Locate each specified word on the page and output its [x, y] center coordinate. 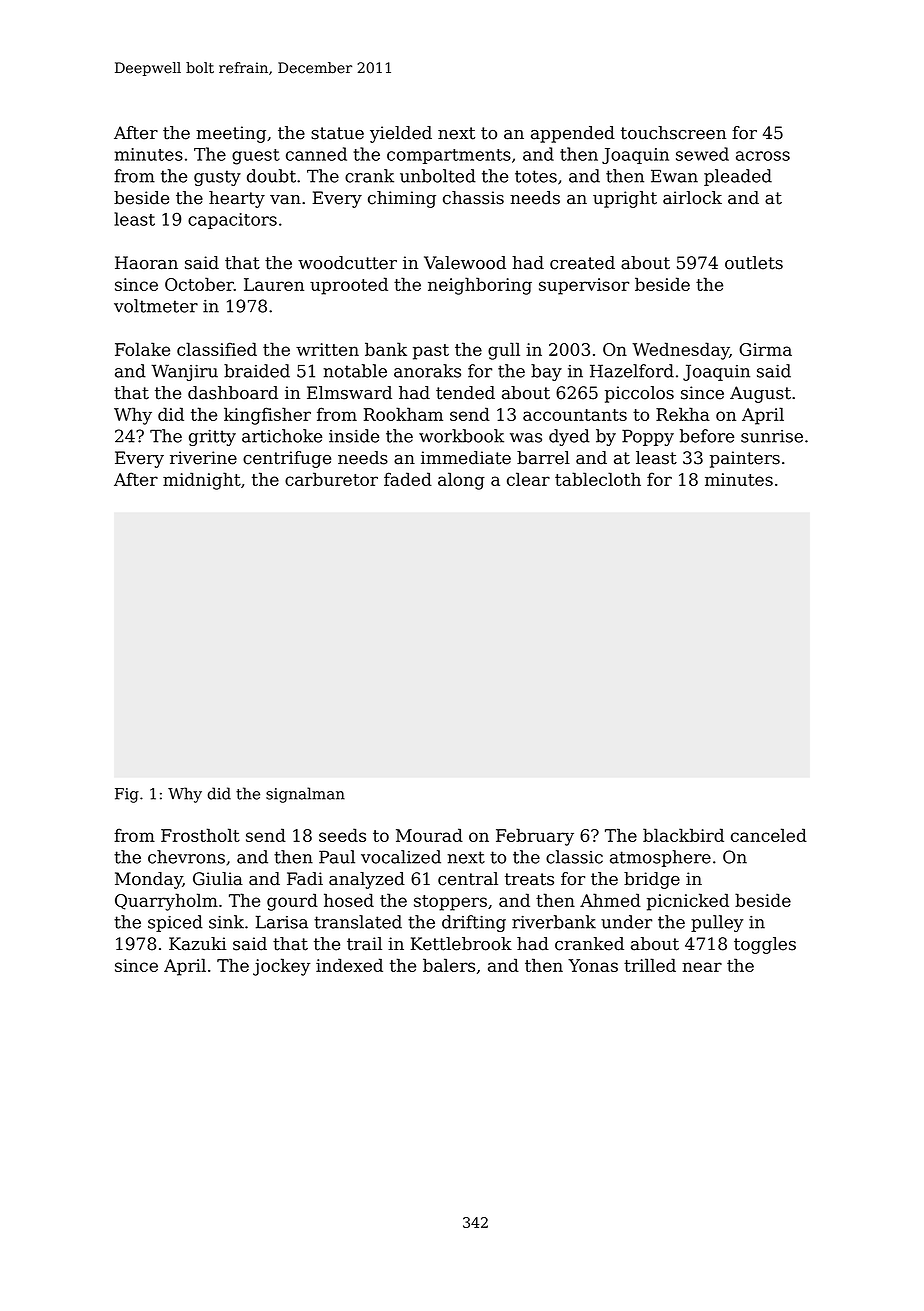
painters [745, 459]
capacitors [232, 221]
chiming [402, 199]
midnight [202, 481]
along [461, 481]
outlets [754, 263]
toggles [765, 945]
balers [449, 965]
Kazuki [198, 944]
